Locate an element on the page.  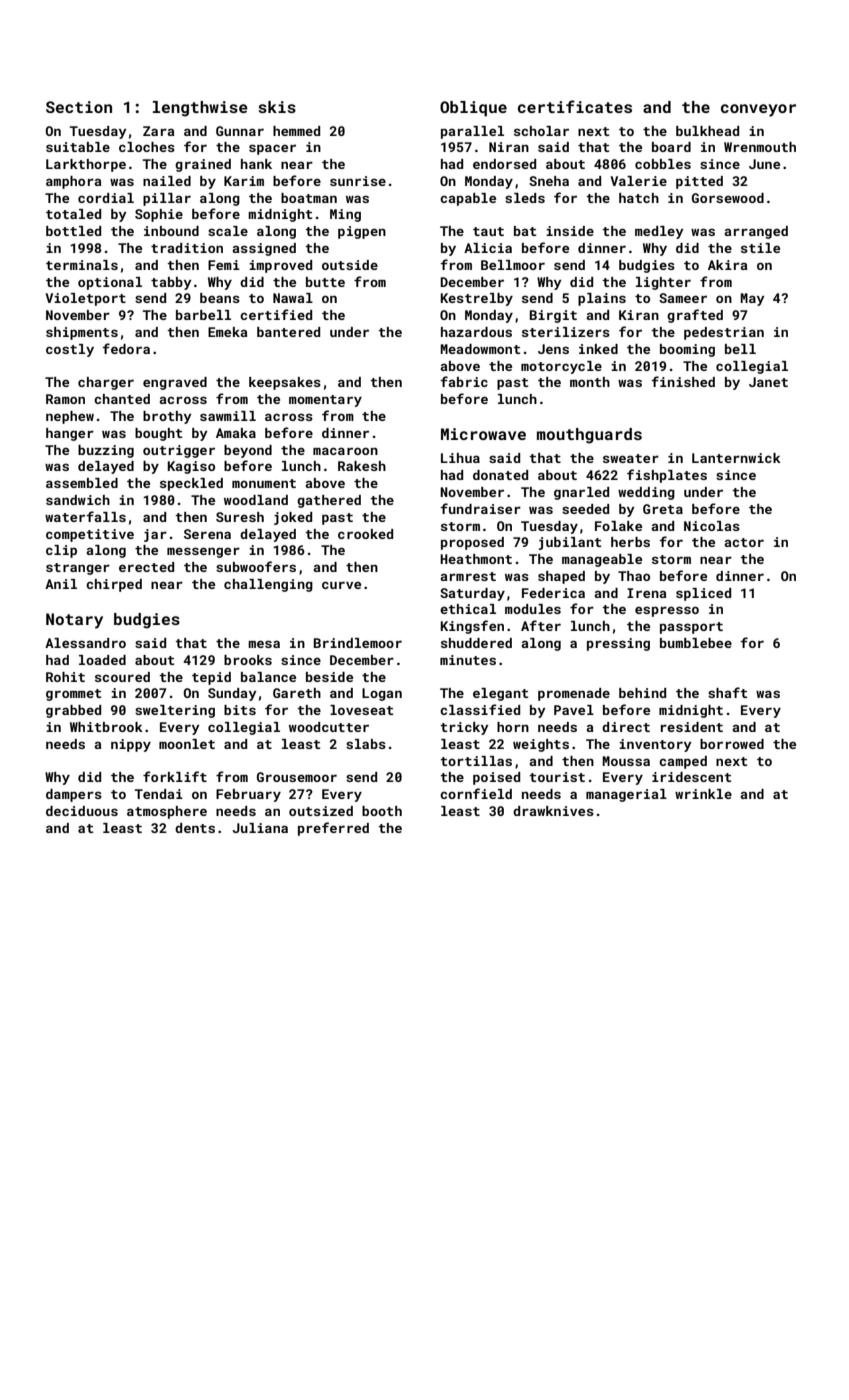
sunrise is located at coordinates (358, 181).
